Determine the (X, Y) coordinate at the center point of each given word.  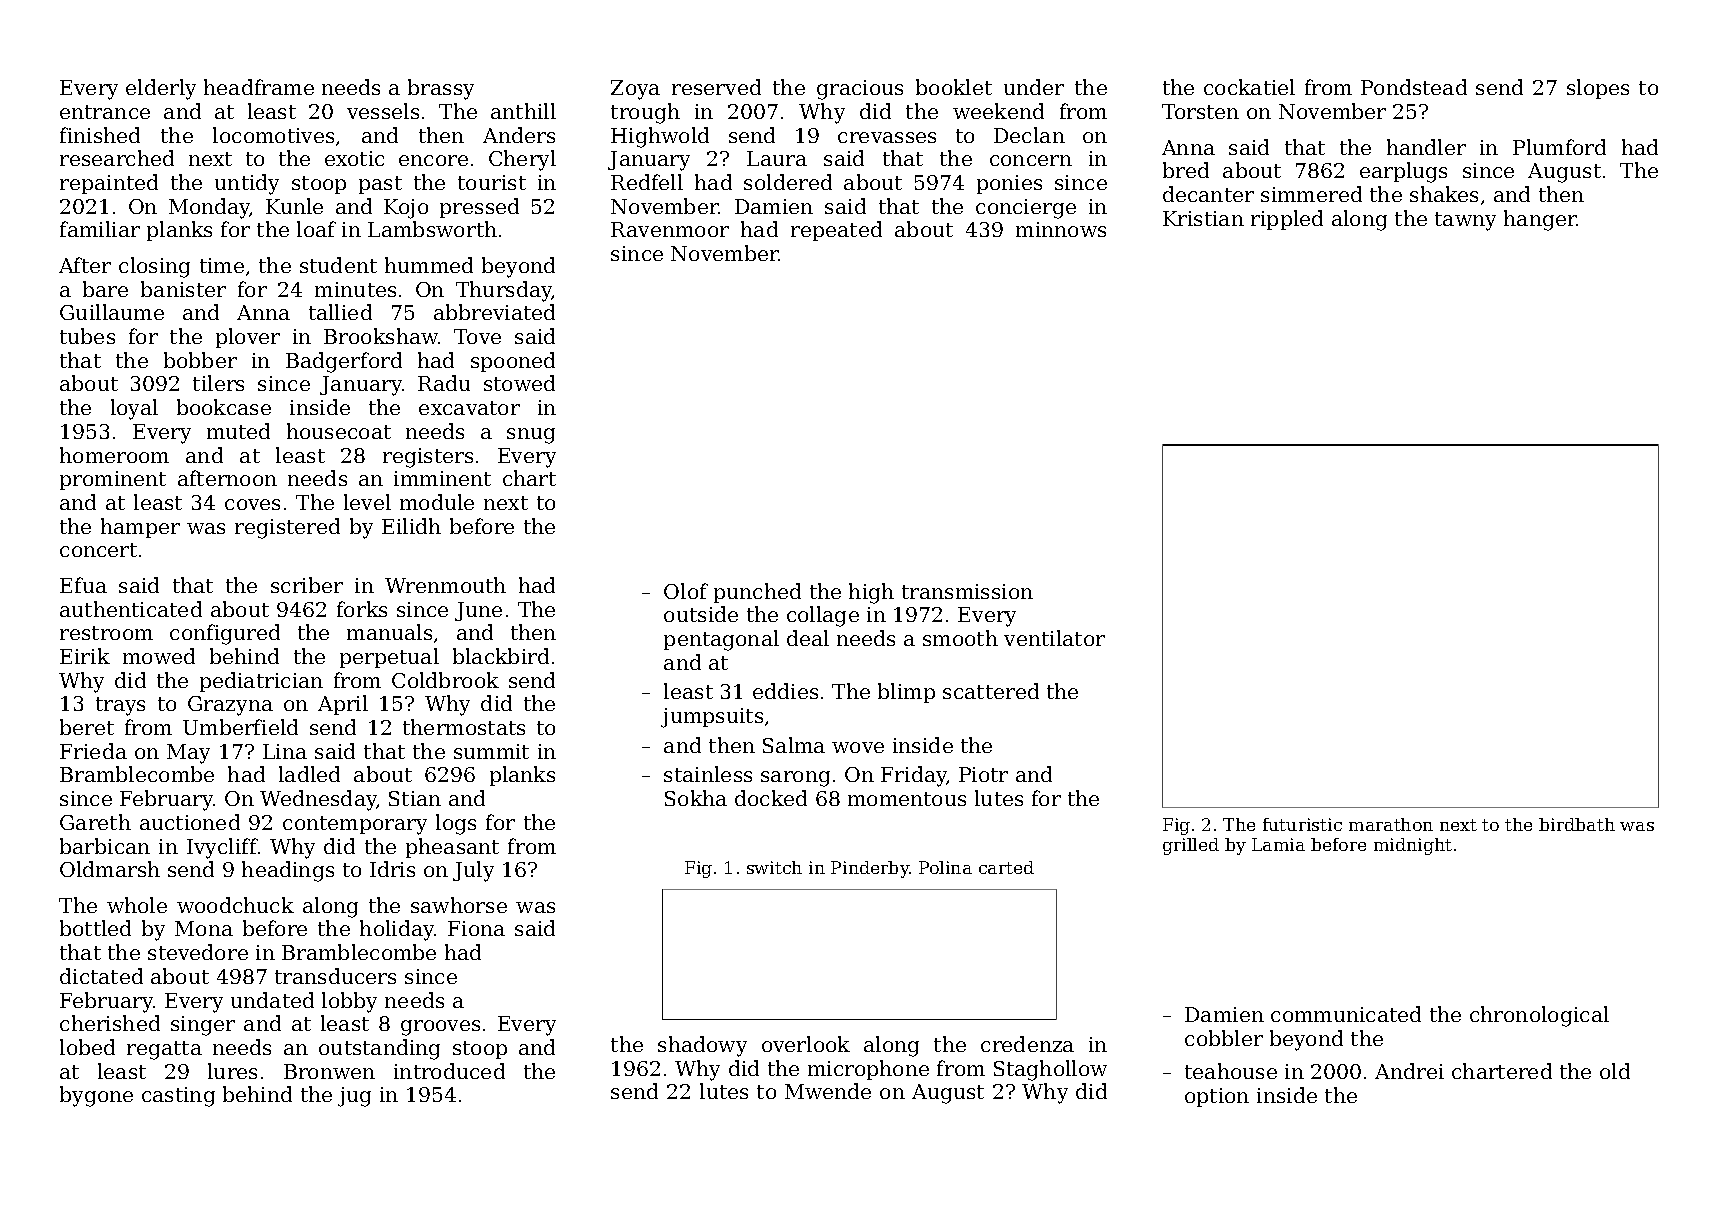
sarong (795, 779)
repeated (836, 231)
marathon (1391, 824)
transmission (967, 591)
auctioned (190, 822)
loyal (134, 409)
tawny (1465, 221)
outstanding (379, 1049)
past (380, 185)
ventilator (1054, 638)
